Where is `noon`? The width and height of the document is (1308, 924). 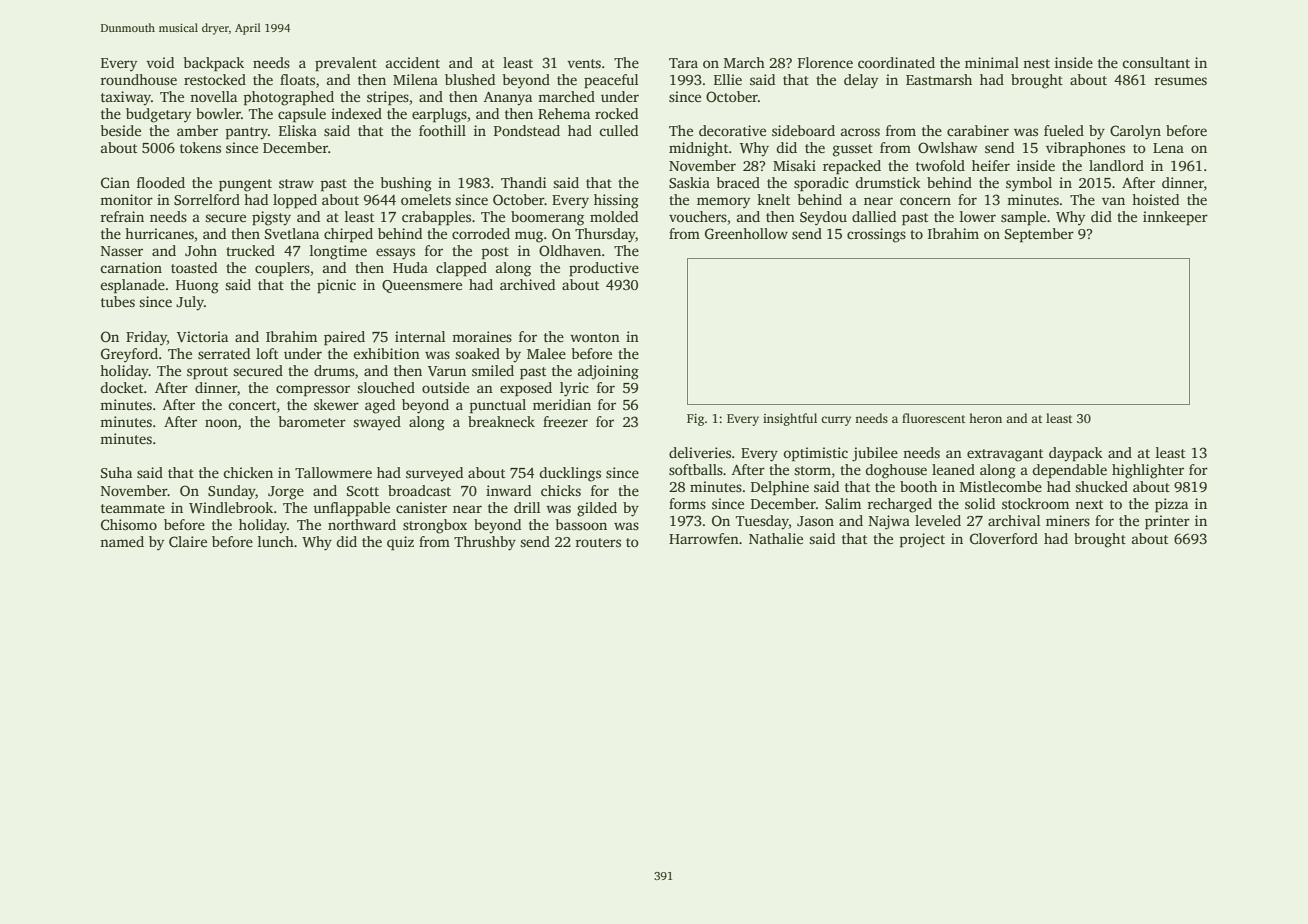 noon is located at coordinates (221, 423).
